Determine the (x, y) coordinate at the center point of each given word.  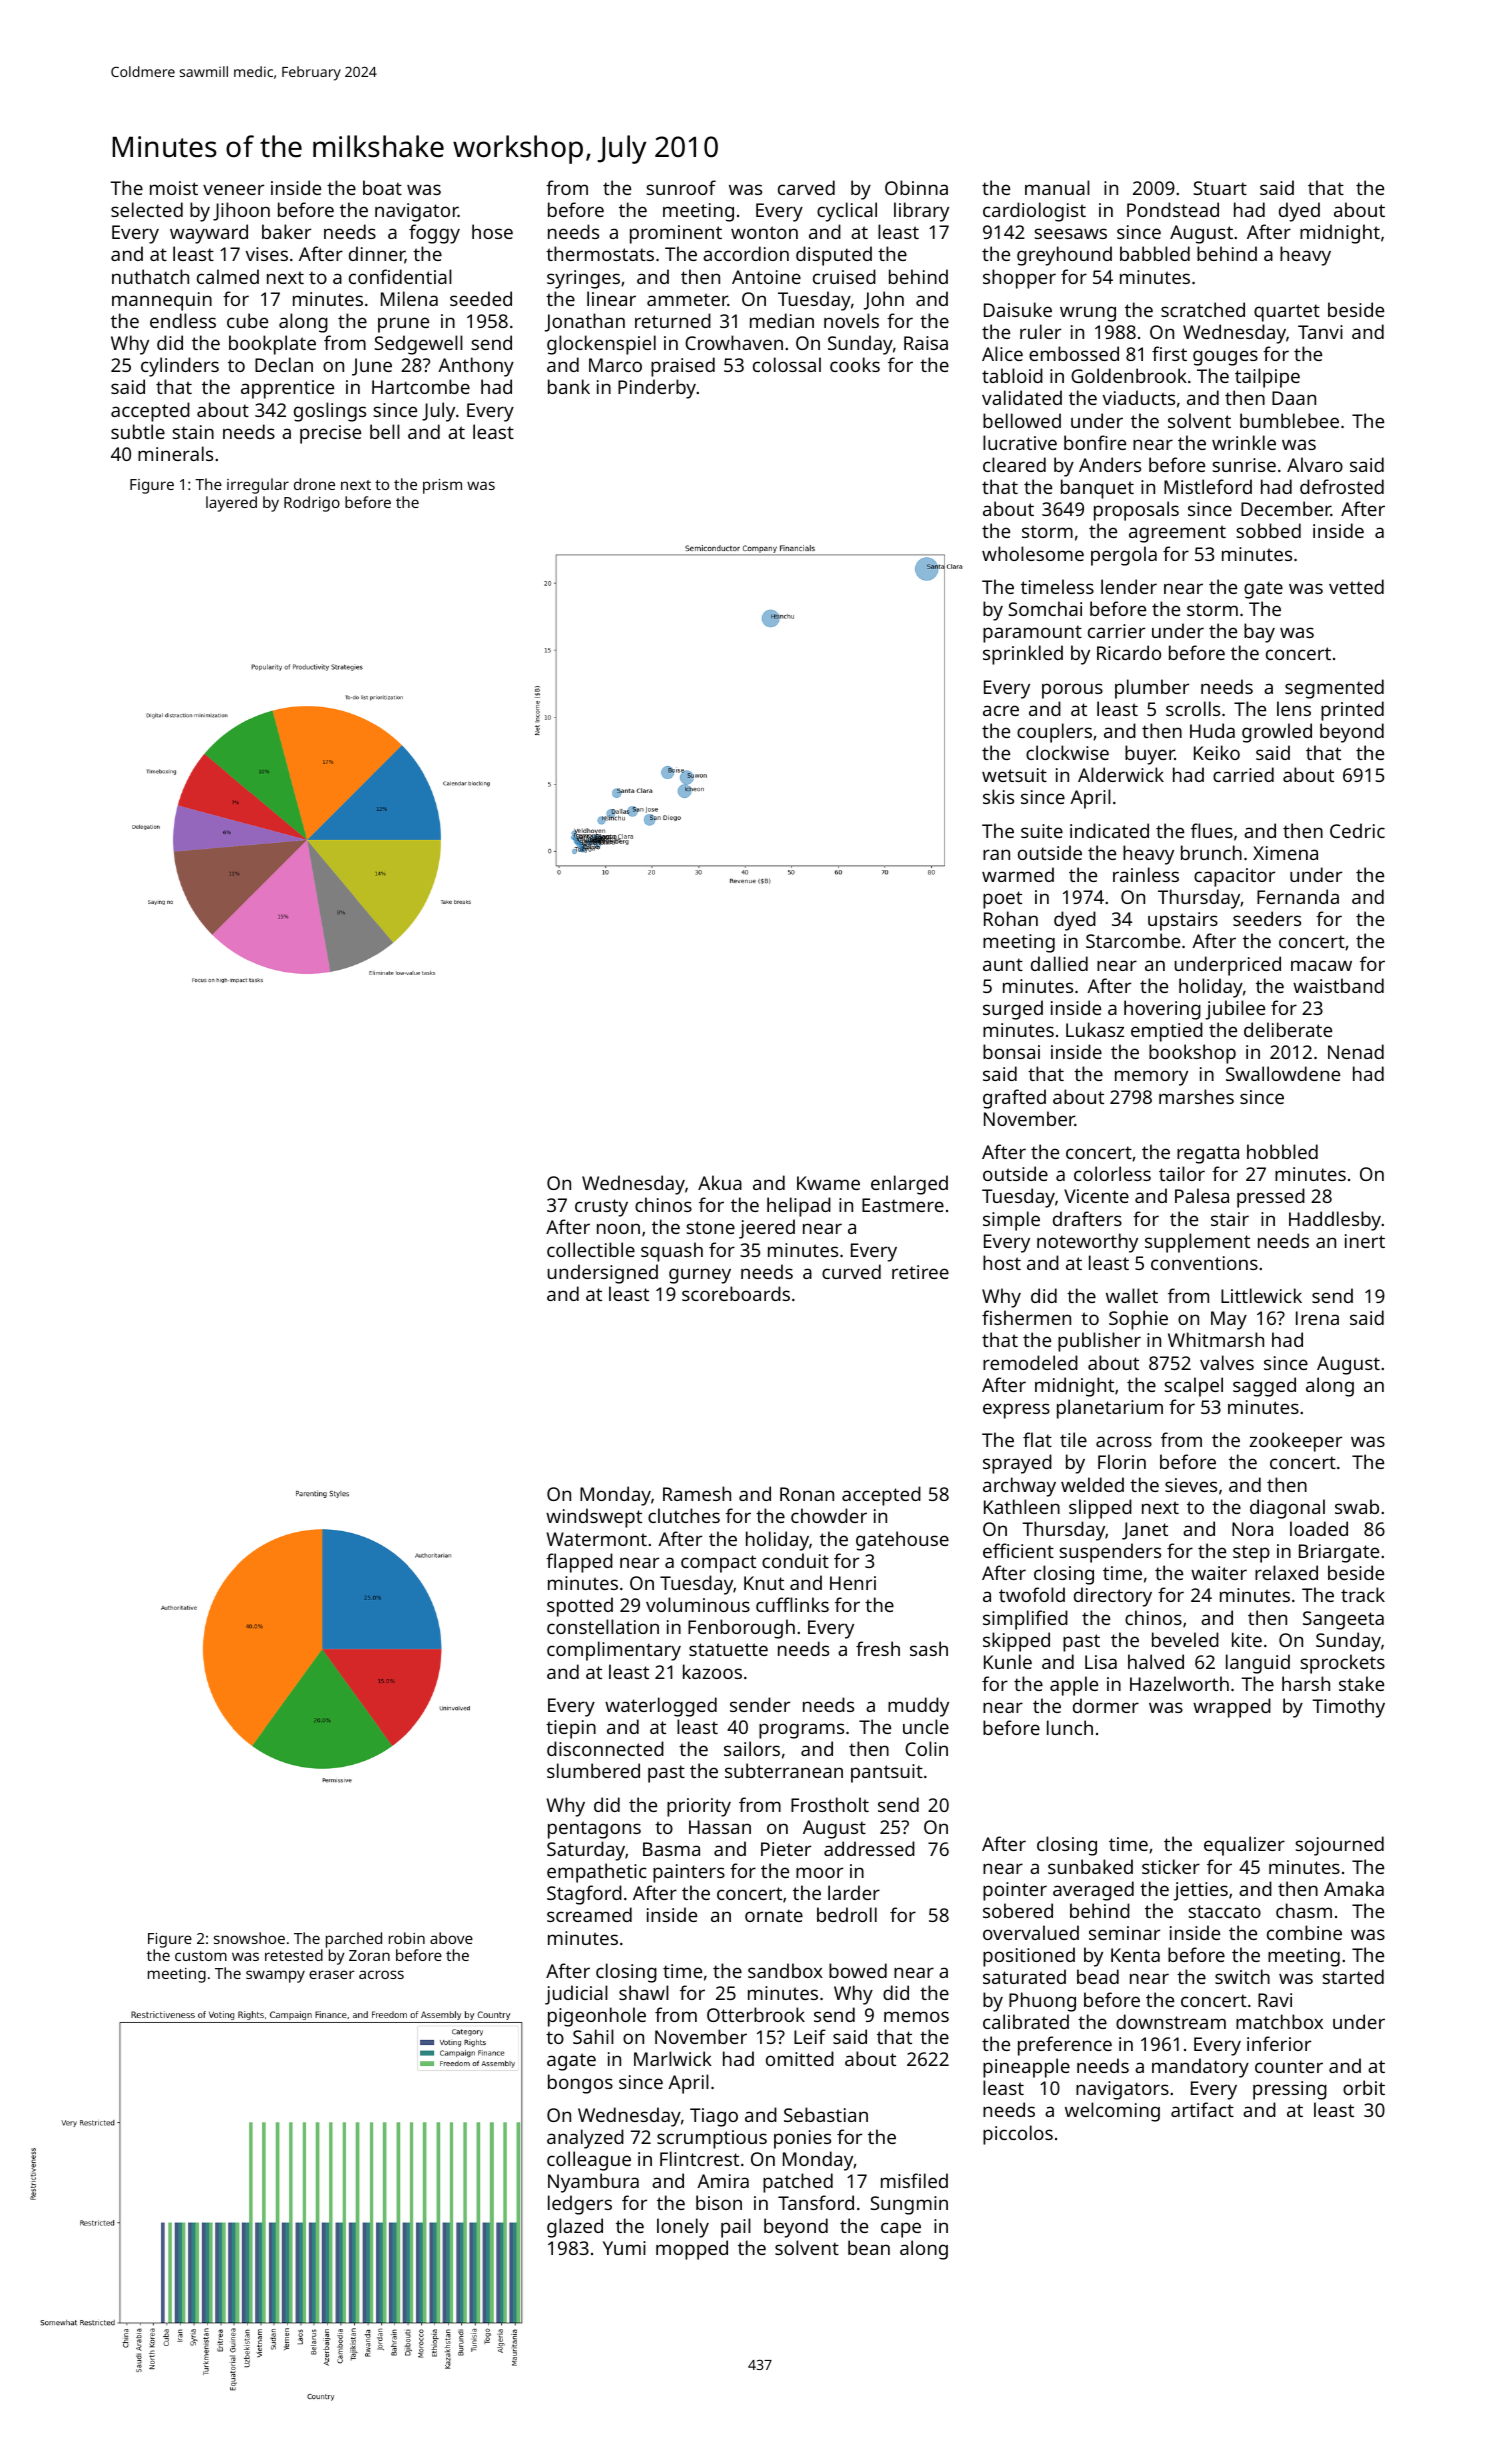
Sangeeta (1343, 1620)
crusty (601, 1208)
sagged (1264, 1387)
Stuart (1220, 188)
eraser (331, 1974)
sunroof (681, 187)
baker (286, 231)
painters (689, 1873)
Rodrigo (312, 504)
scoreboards (736, 1293)
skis (998, 796)
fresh (878, 1648)
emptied (1167, 1032)
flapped (579, 1563)
